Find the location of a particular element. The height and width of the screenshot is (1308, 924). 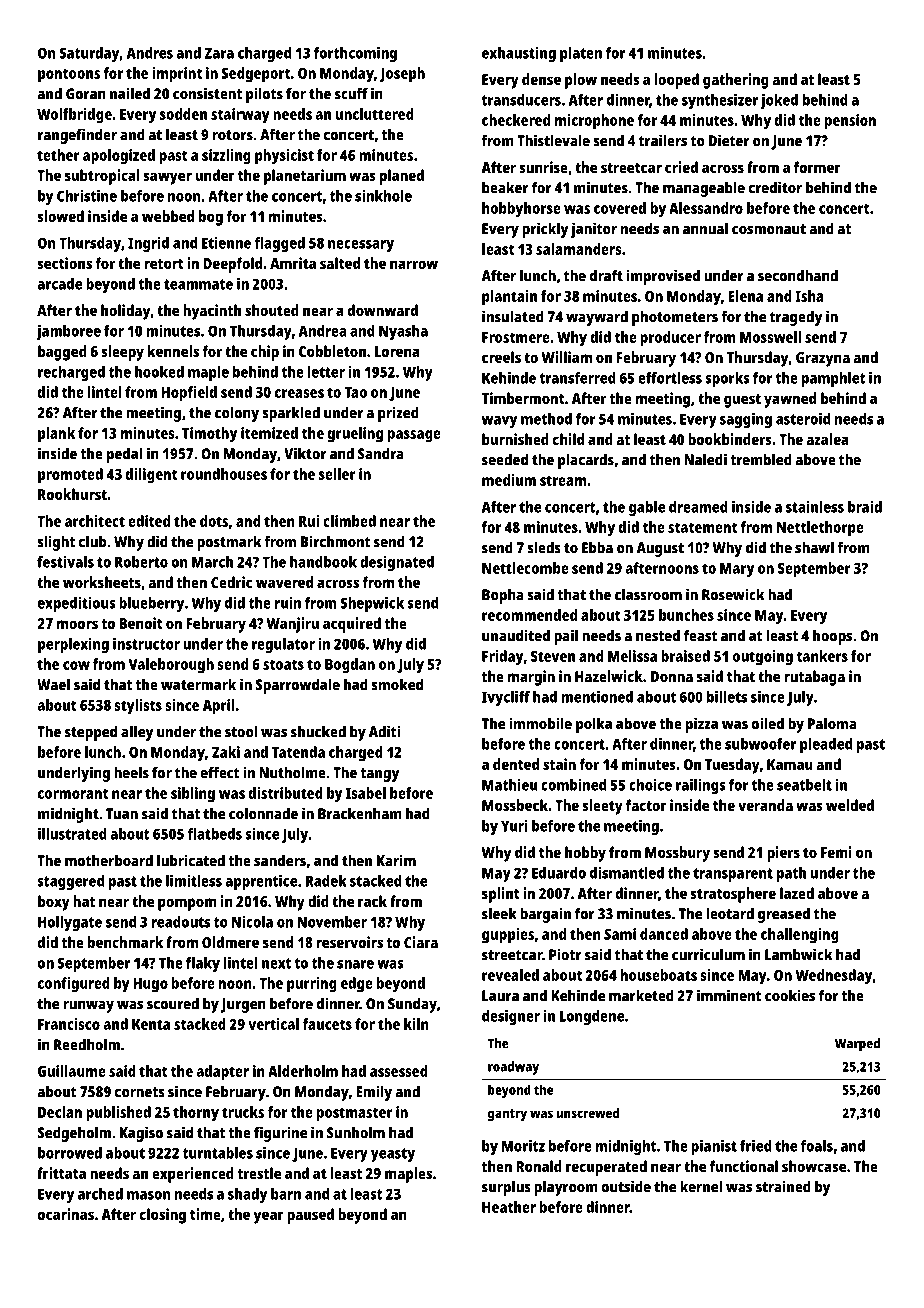

hyacinth is located at coordinates (212, 312).
